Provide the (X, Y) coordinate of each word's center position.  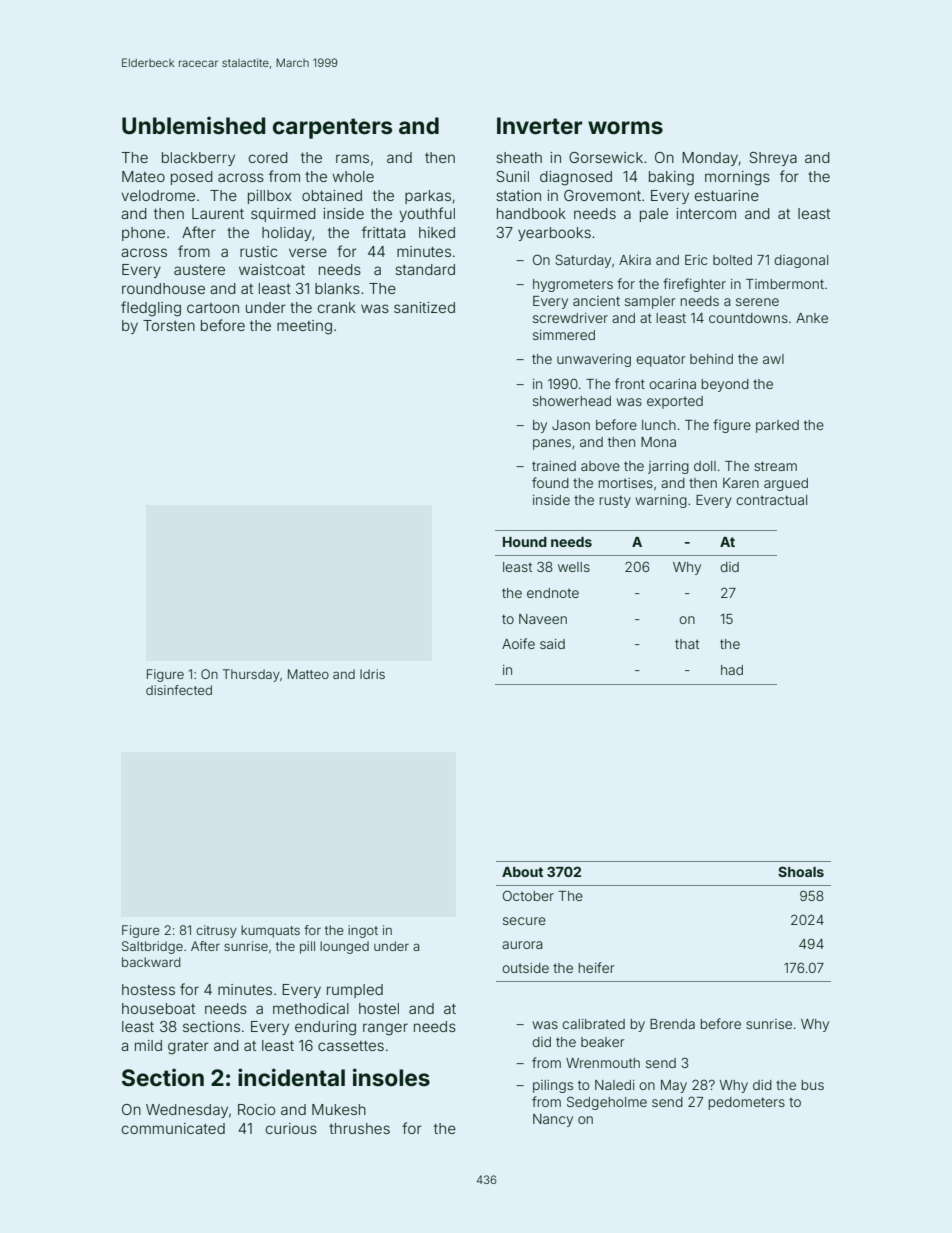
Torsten (169, 325)
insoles (391, 1077)
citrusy (216, 931)
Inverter (539, 126)
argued (786, 484)
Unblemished (194, 125)
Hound (525, 542)
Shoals (801, 871)
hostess (148, 989)
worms (625, 128)
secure (524, 921)
